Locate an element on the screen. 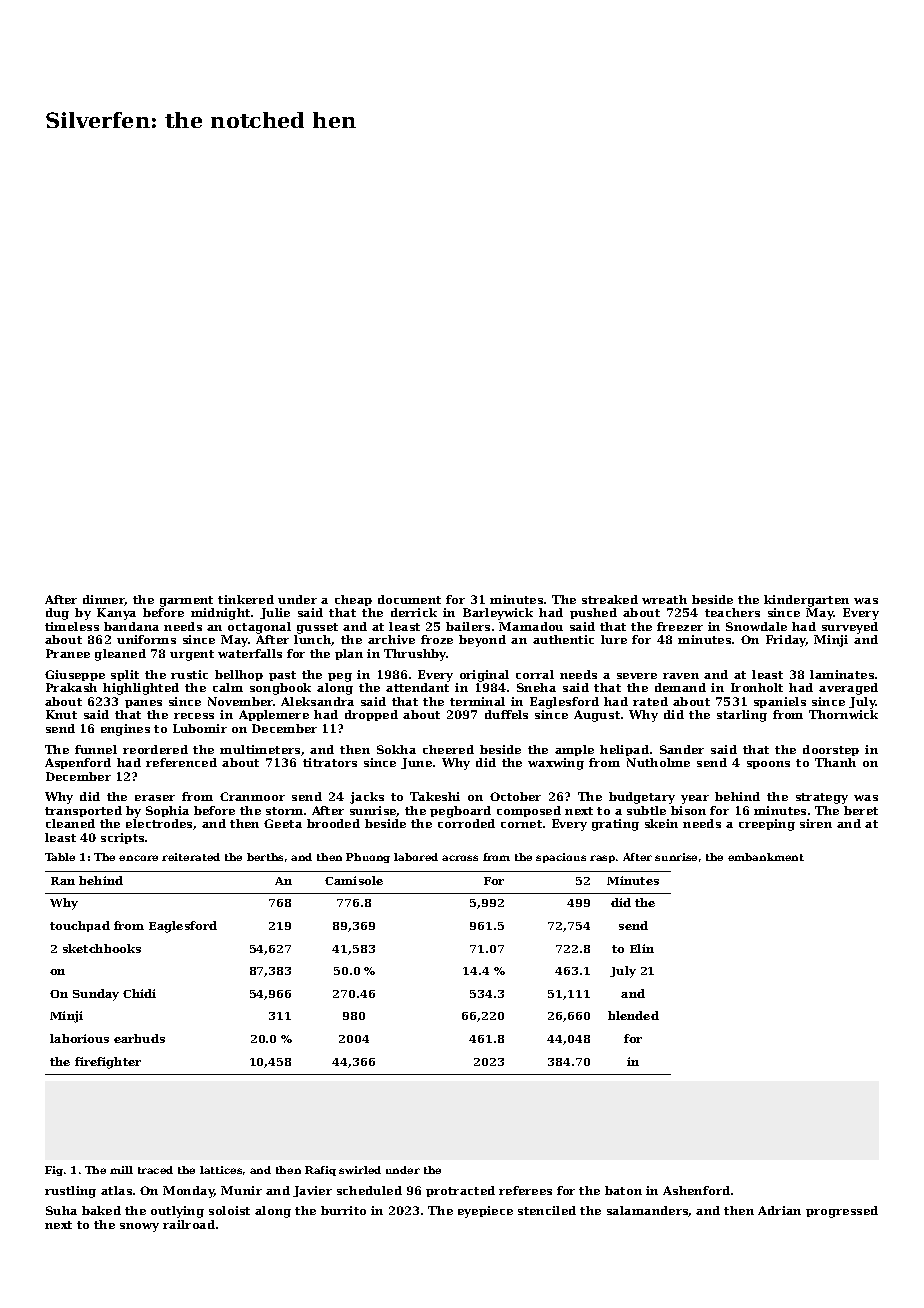  averaged is located at coordinates (848, 689).
